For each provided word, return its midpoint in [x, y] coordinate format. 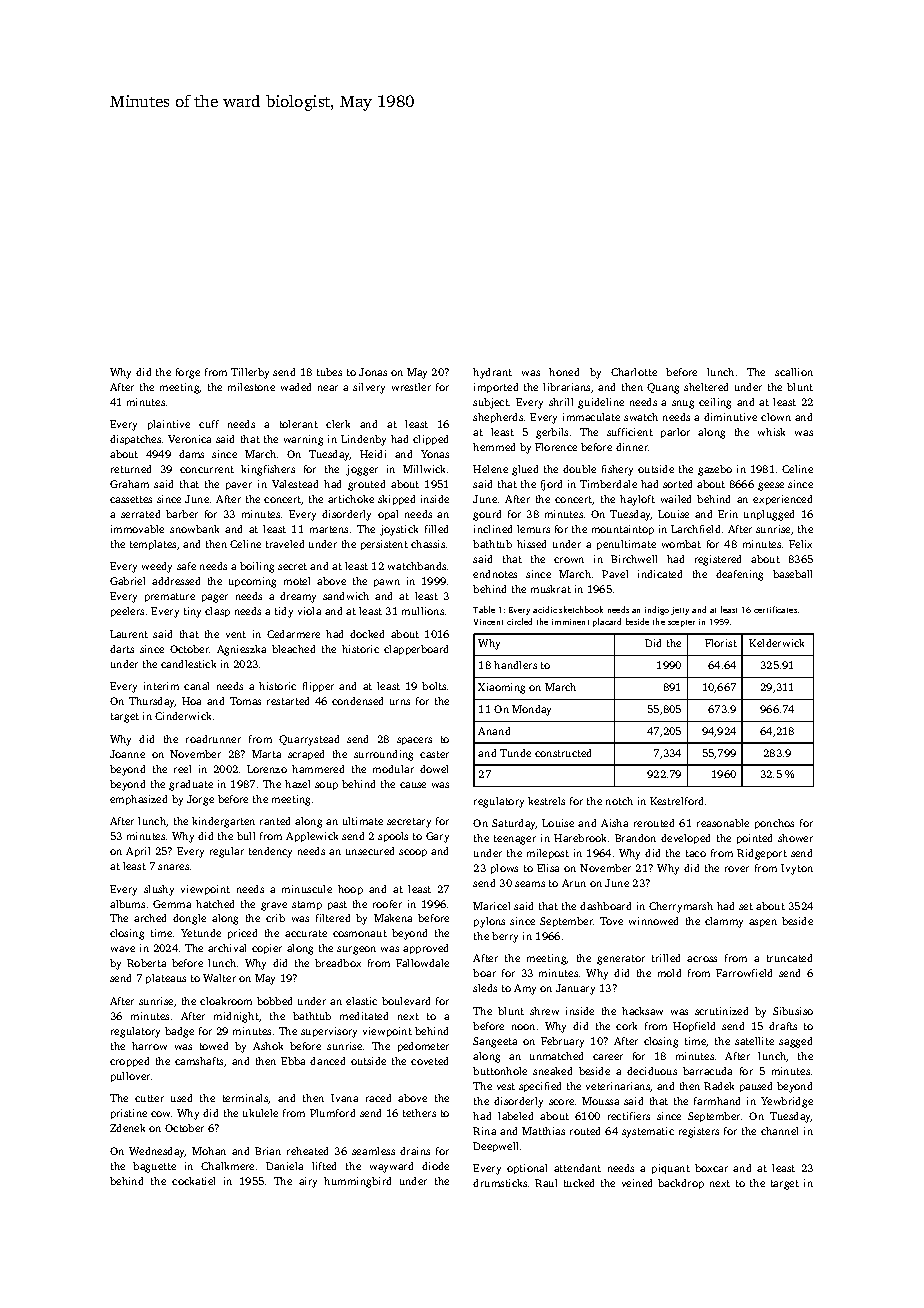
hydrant [492, 373]
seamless [373, 1151]
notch [619, 801]
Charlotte [634, 372]
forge [188, 373]
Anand [494, 731]
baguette [154, 1167]
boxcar [711, 1168]
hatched [215, 904]
